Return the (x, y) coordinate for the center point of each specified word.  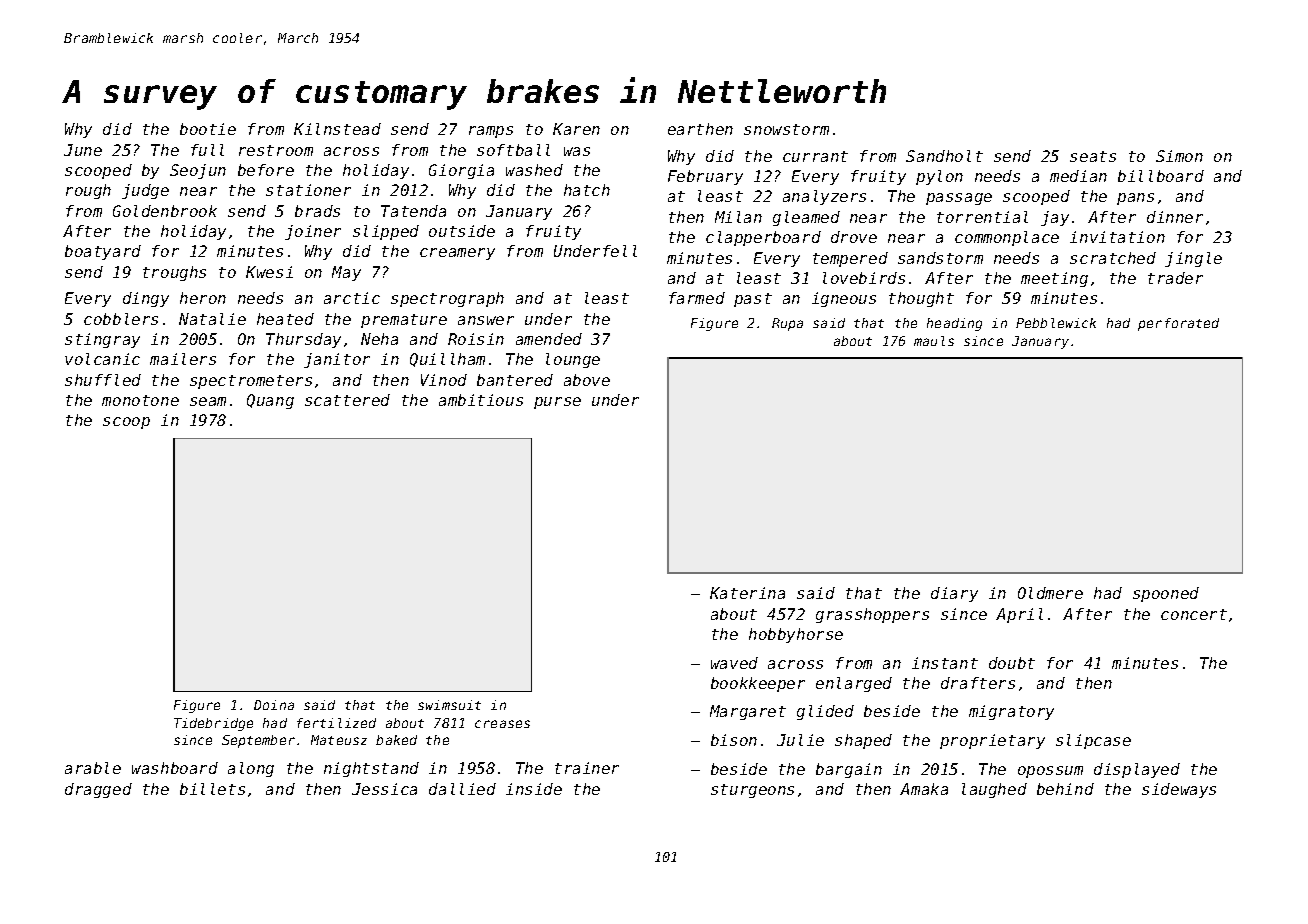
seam (208, 401)
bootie (208, 129)
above (587, 380)
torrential (982, 217)
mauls (934, 341)
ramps (491, 132)
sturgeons (752, 791)
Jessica (384, 789)
